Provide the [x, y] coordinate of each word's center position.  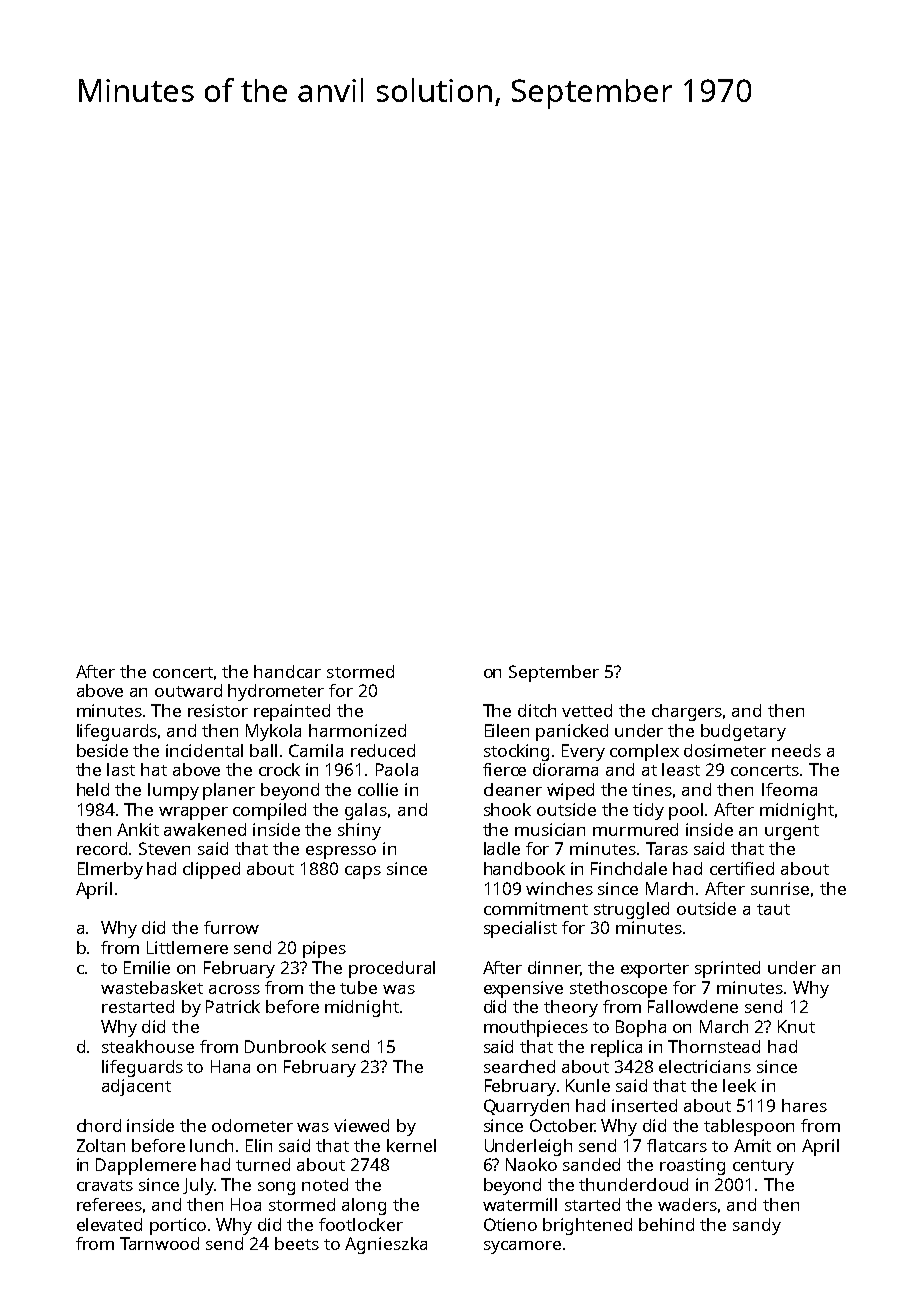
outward [188, 690]
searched [519, 1066]
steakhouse [148, 1046]
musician [550, 829]
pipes [324, 949]
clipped [211, 870]
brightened [587, 1226]
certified [742, 868]
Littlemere [187, 947]
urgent [792, 832]
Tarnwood [159, 1243]
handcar [287, 671]
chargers [687, 712]
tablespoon [749, 1127]
